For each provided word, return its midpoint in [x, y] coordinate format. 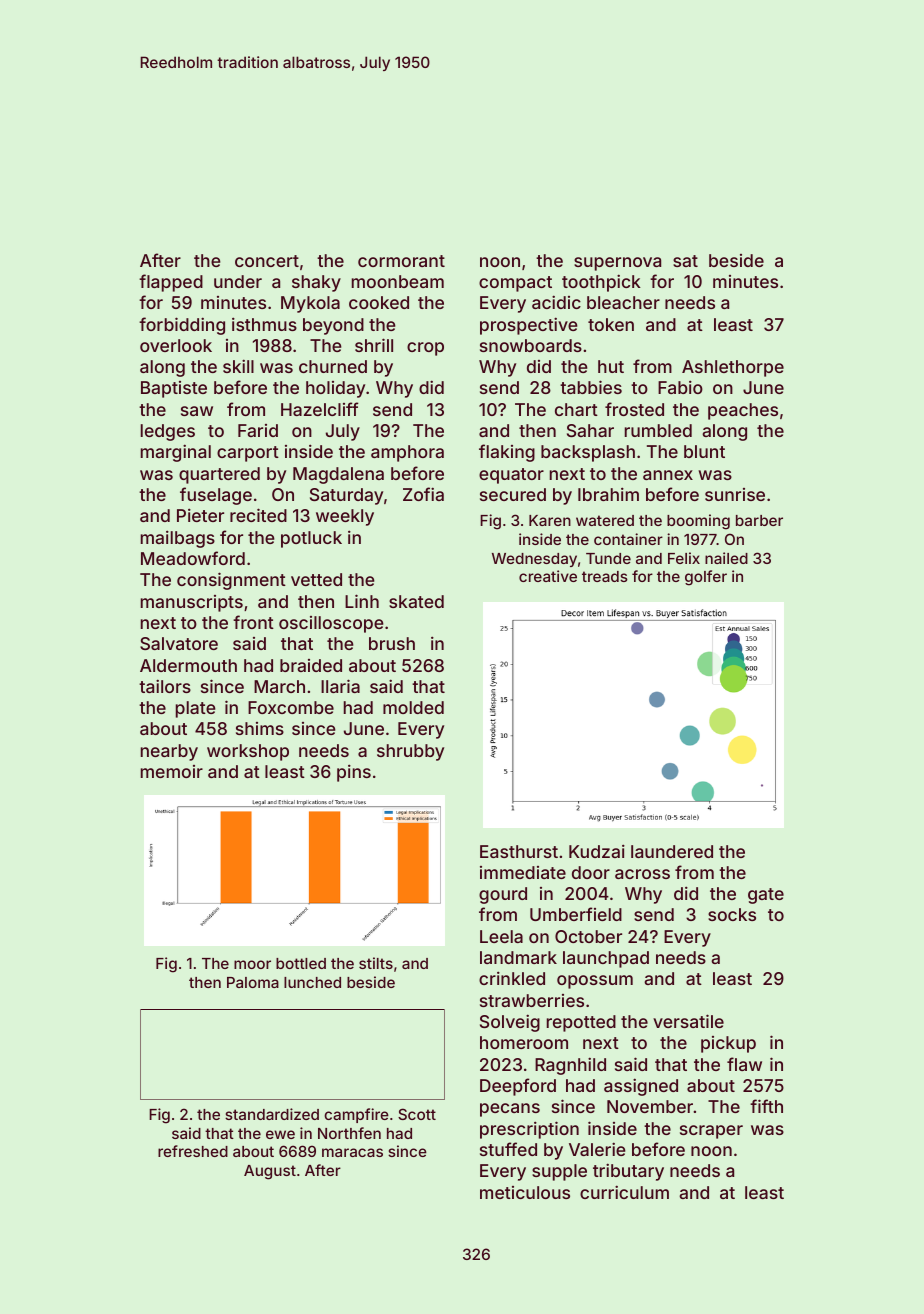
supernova [617, 264]
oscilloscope [331, 624]
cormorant [401, 261]
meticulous [525, 1192]
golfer [706, 578]
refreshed [193, 1151]
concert [267, 261]
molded [413, 707]
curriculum [624, 1192]
